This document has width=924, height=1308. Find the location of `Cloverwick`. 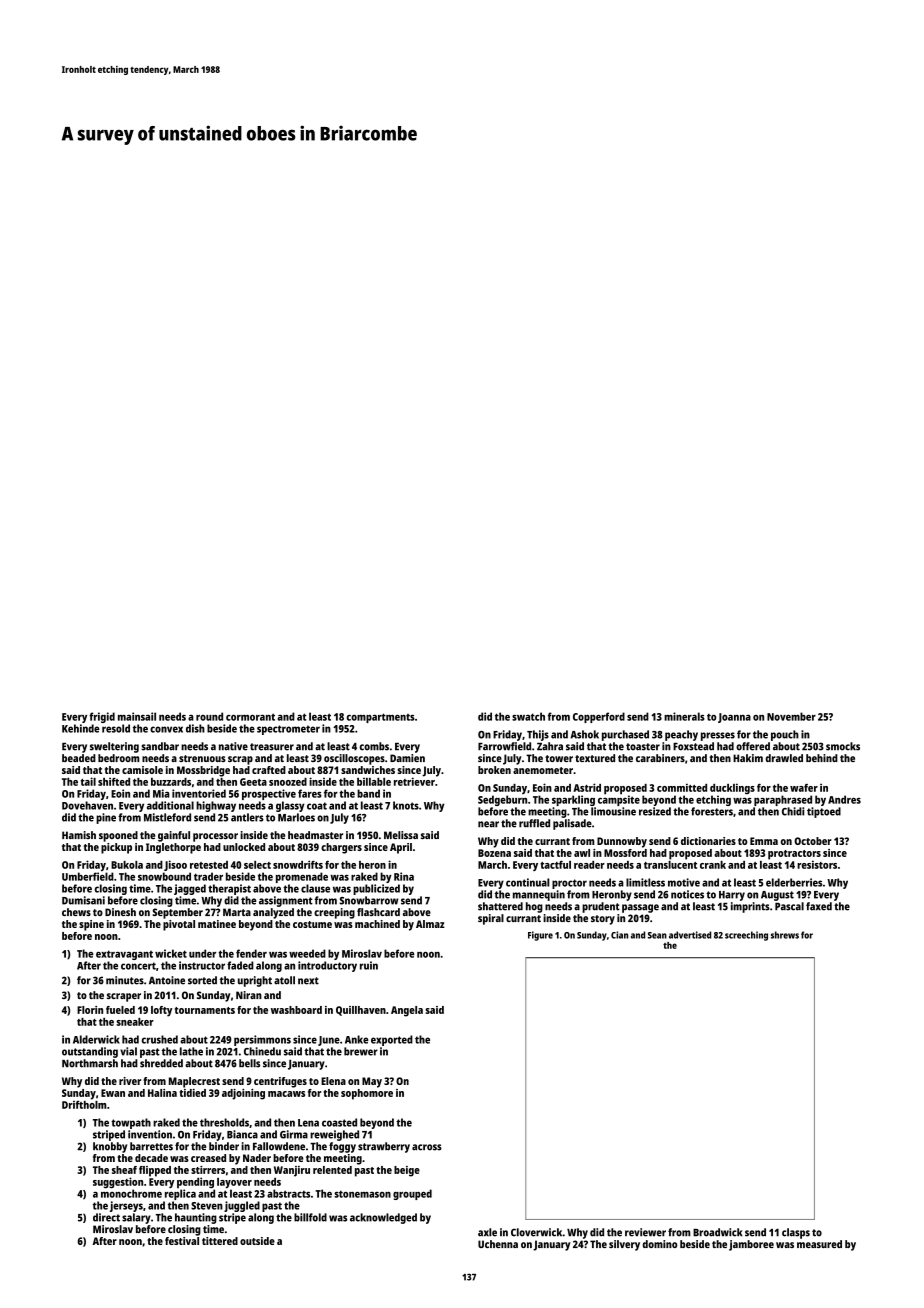

Cloverwick is located at coordinates (536, 1232).
